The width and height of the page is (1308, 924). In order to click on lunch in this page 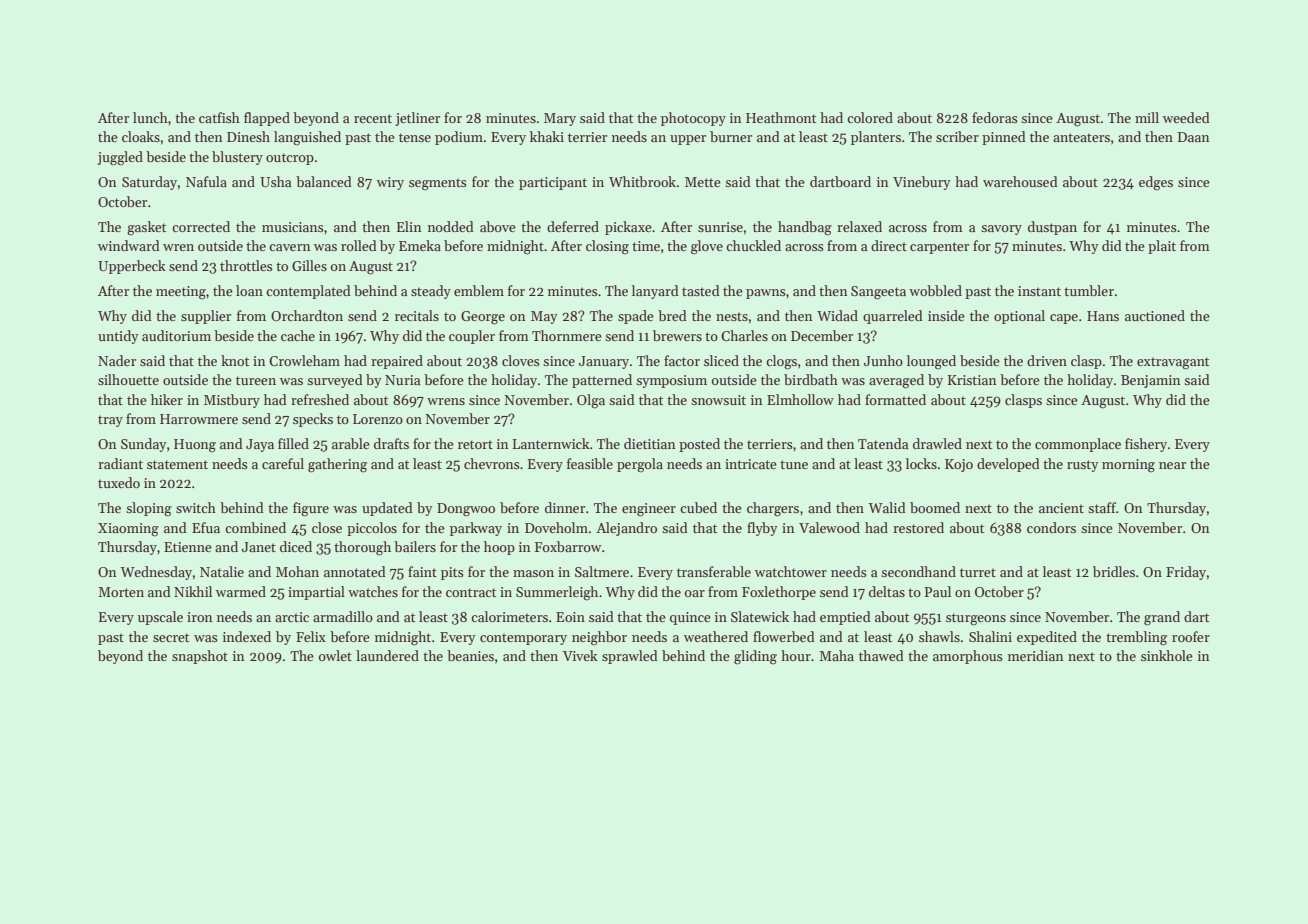, I will do `click(150, 117)`.
